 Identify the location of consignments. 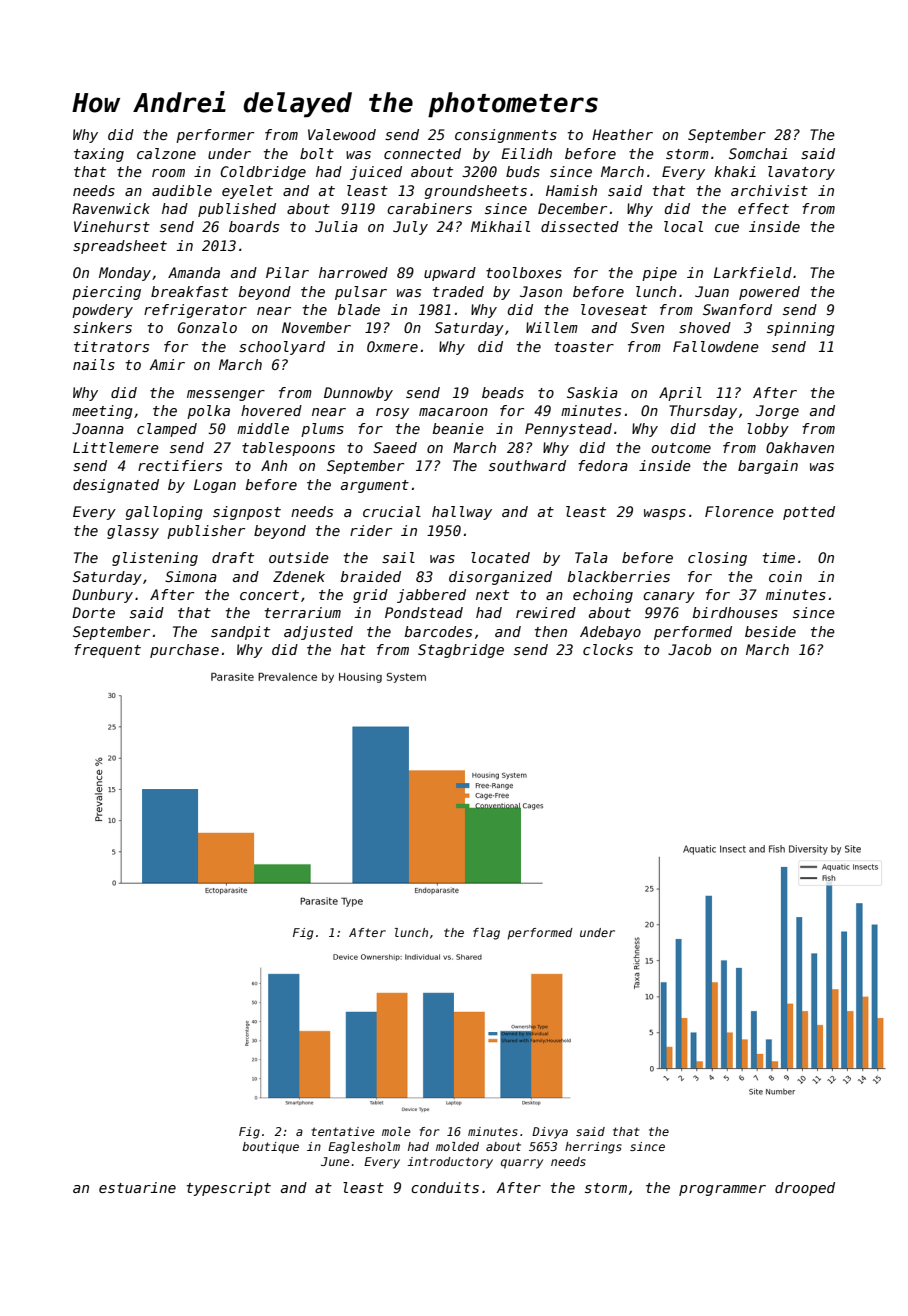
(506, 136).
